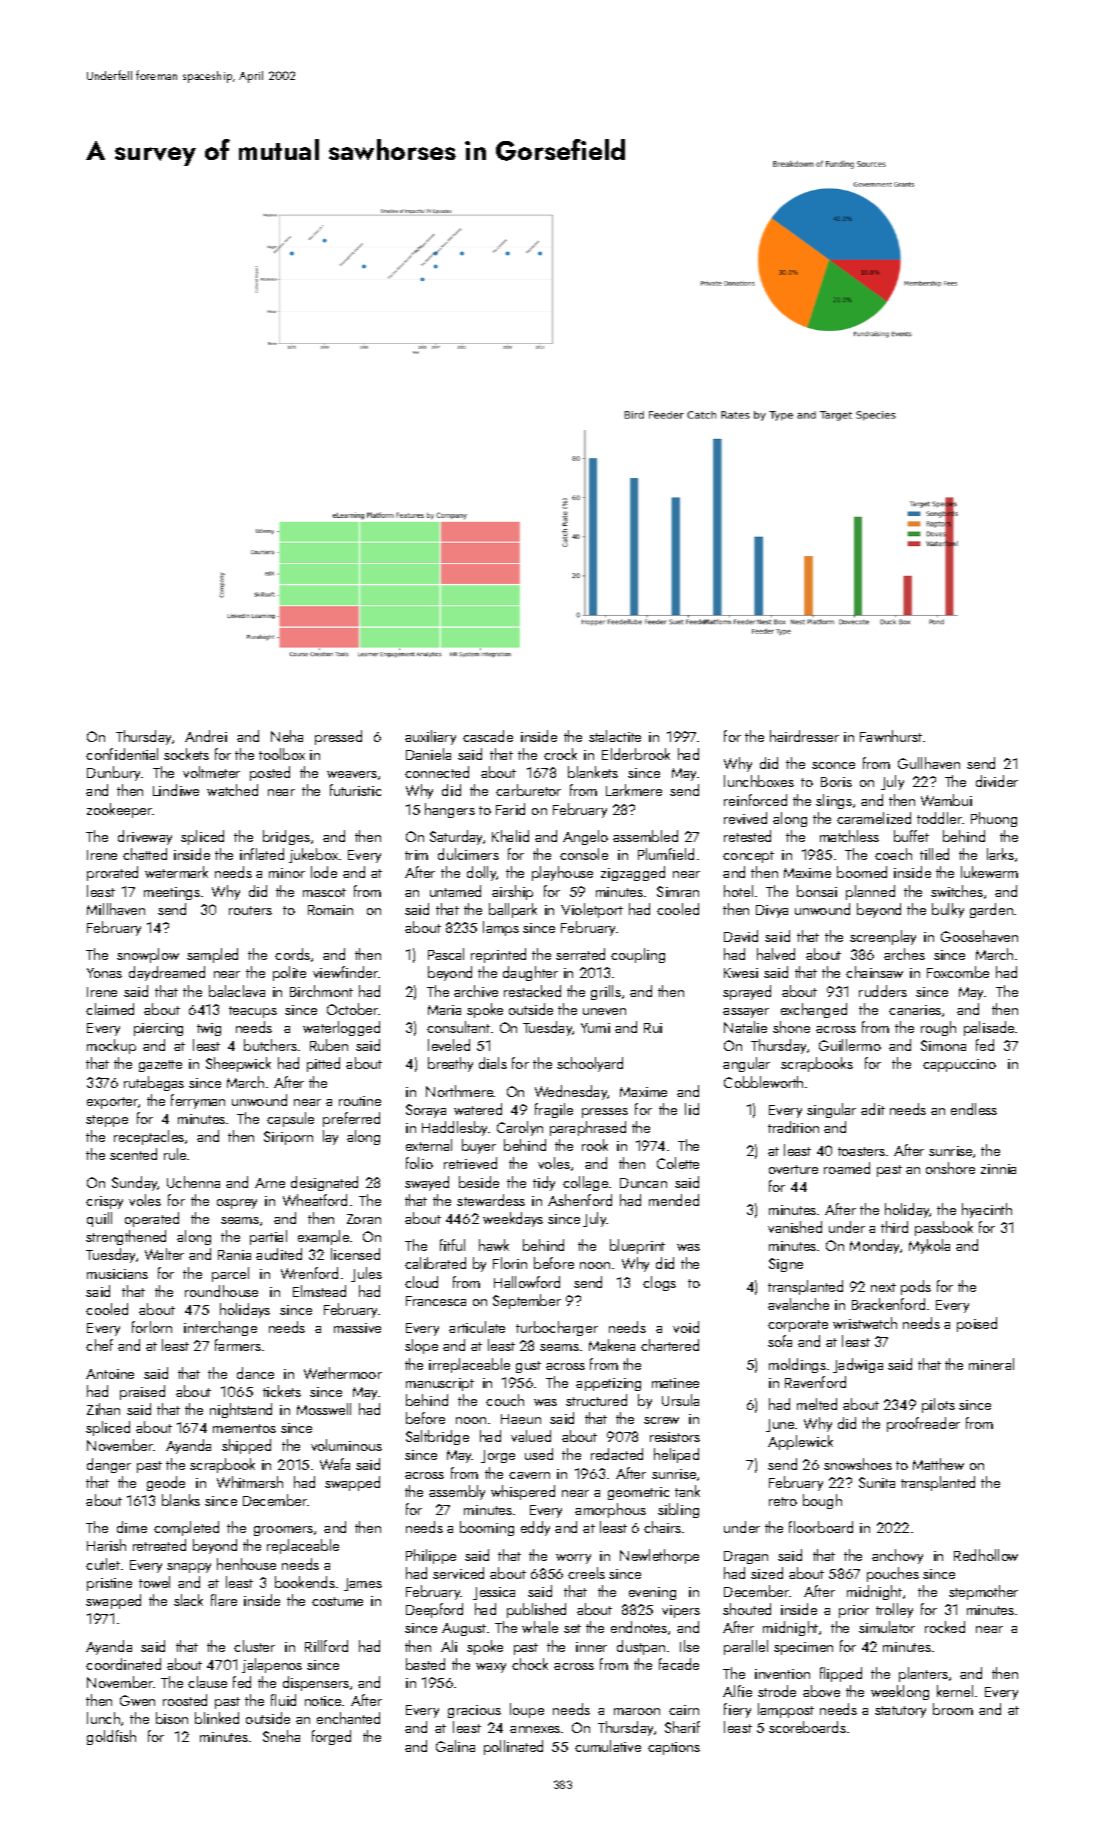 The height and width of the screenshot is (1822, 1106). I want to click on gracious, so click(474, 1711).
